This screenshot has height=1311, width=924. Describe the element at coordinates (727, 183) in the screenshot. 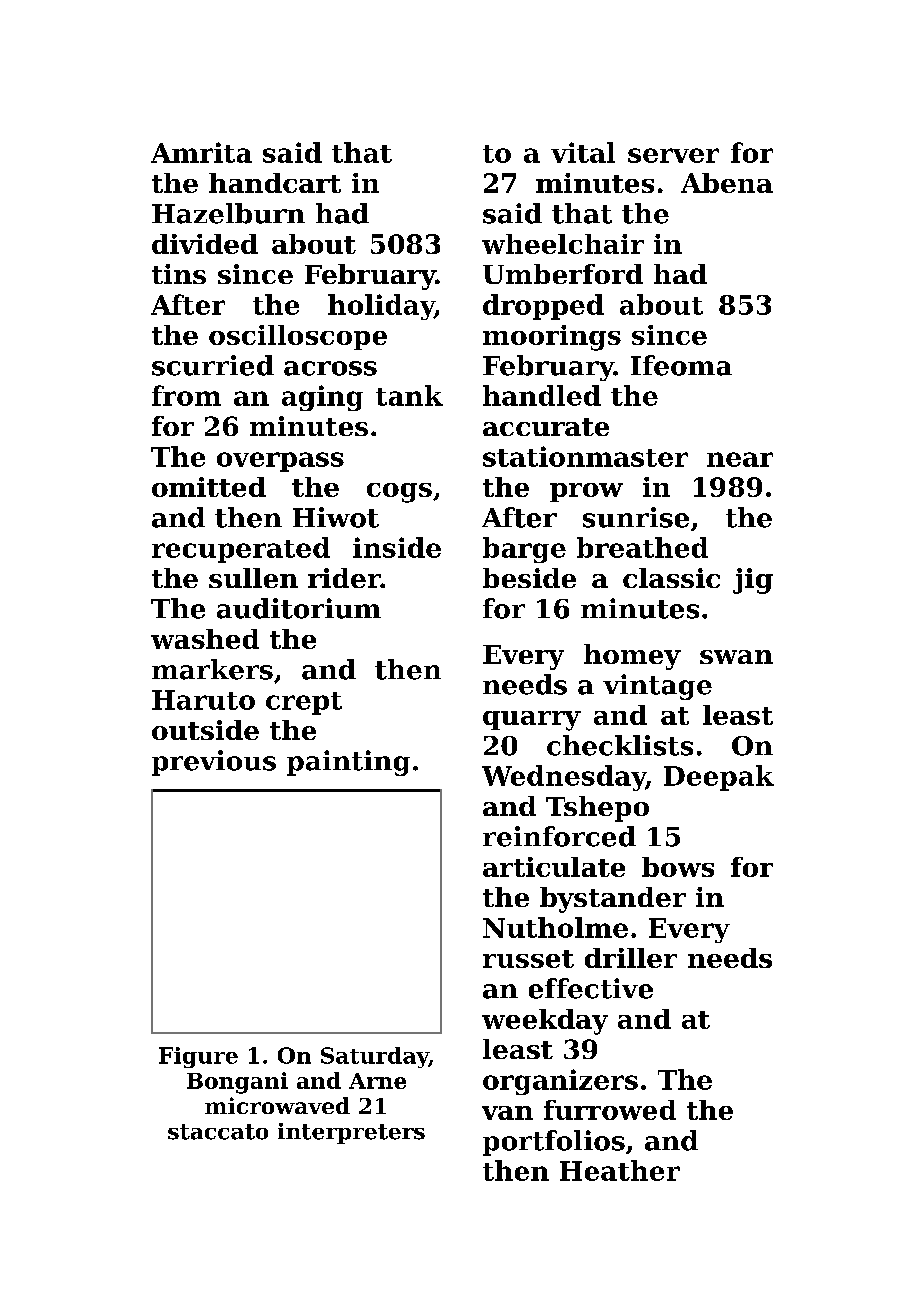

I see `Abena` at that location.
